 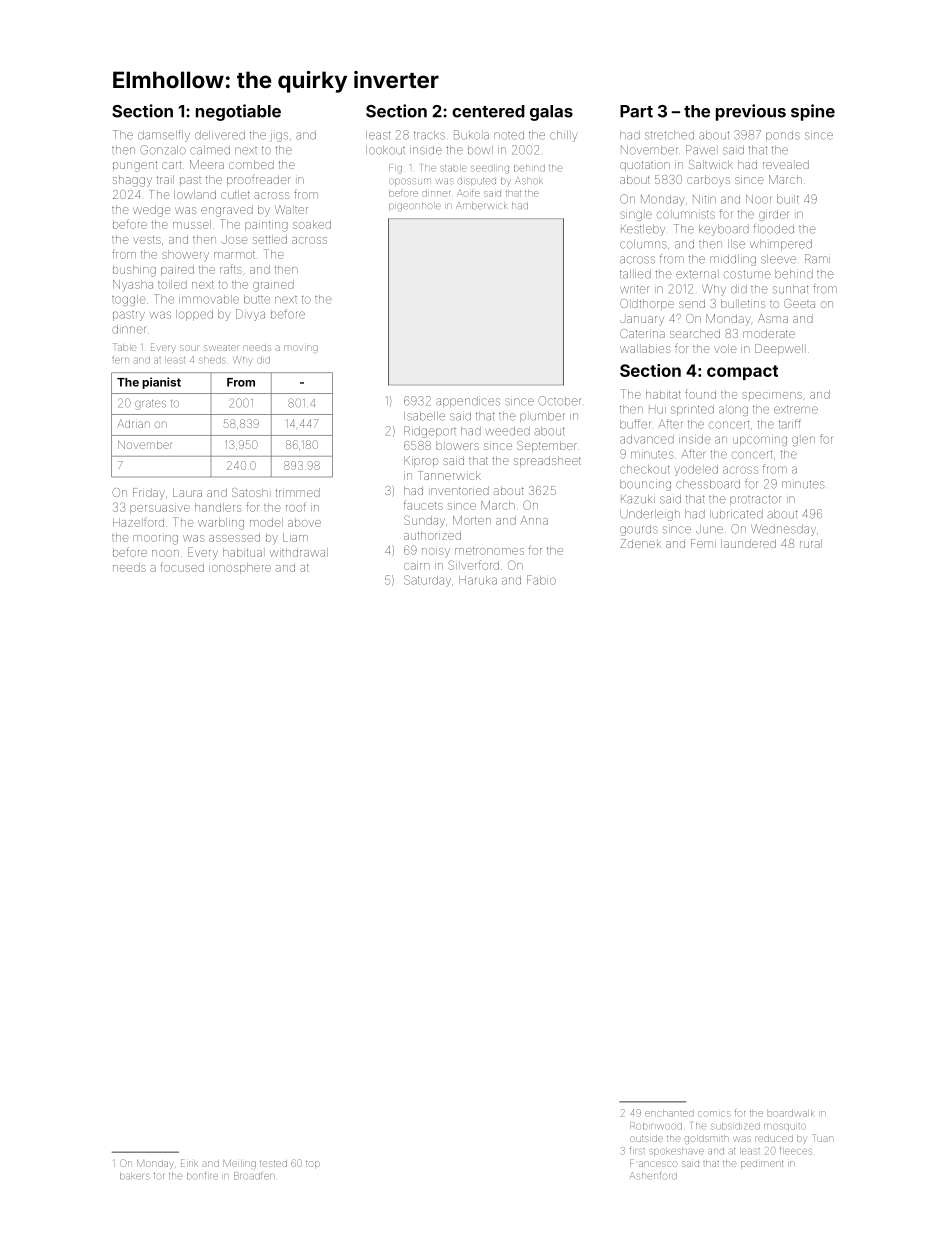 I want to click on Haruka, so click(x=478, y=580).
